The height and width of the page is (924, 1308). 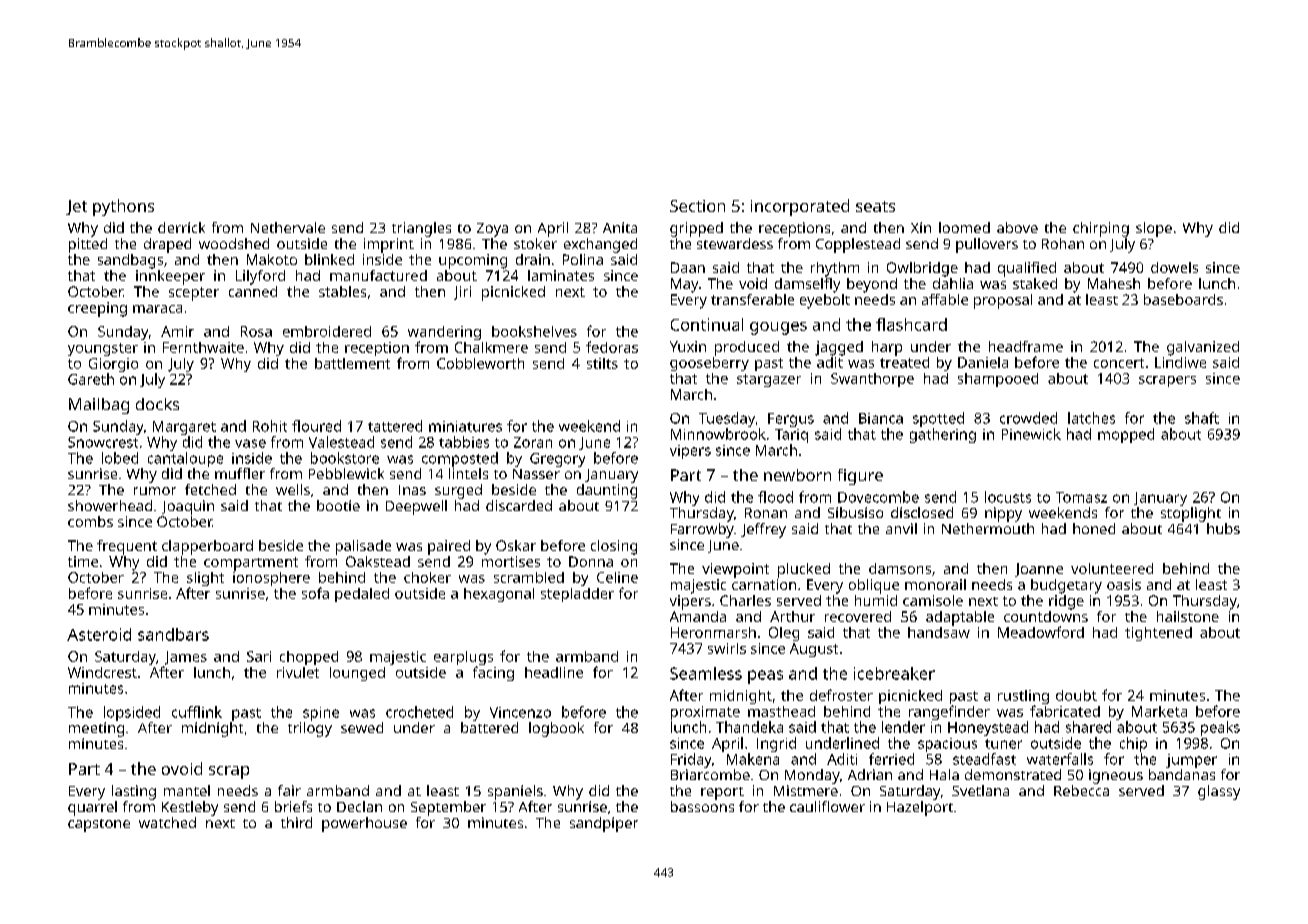 What do you see at coordinates (735, 570) in the page?
I see `viewpoint` at bounding box center [735, 570].
